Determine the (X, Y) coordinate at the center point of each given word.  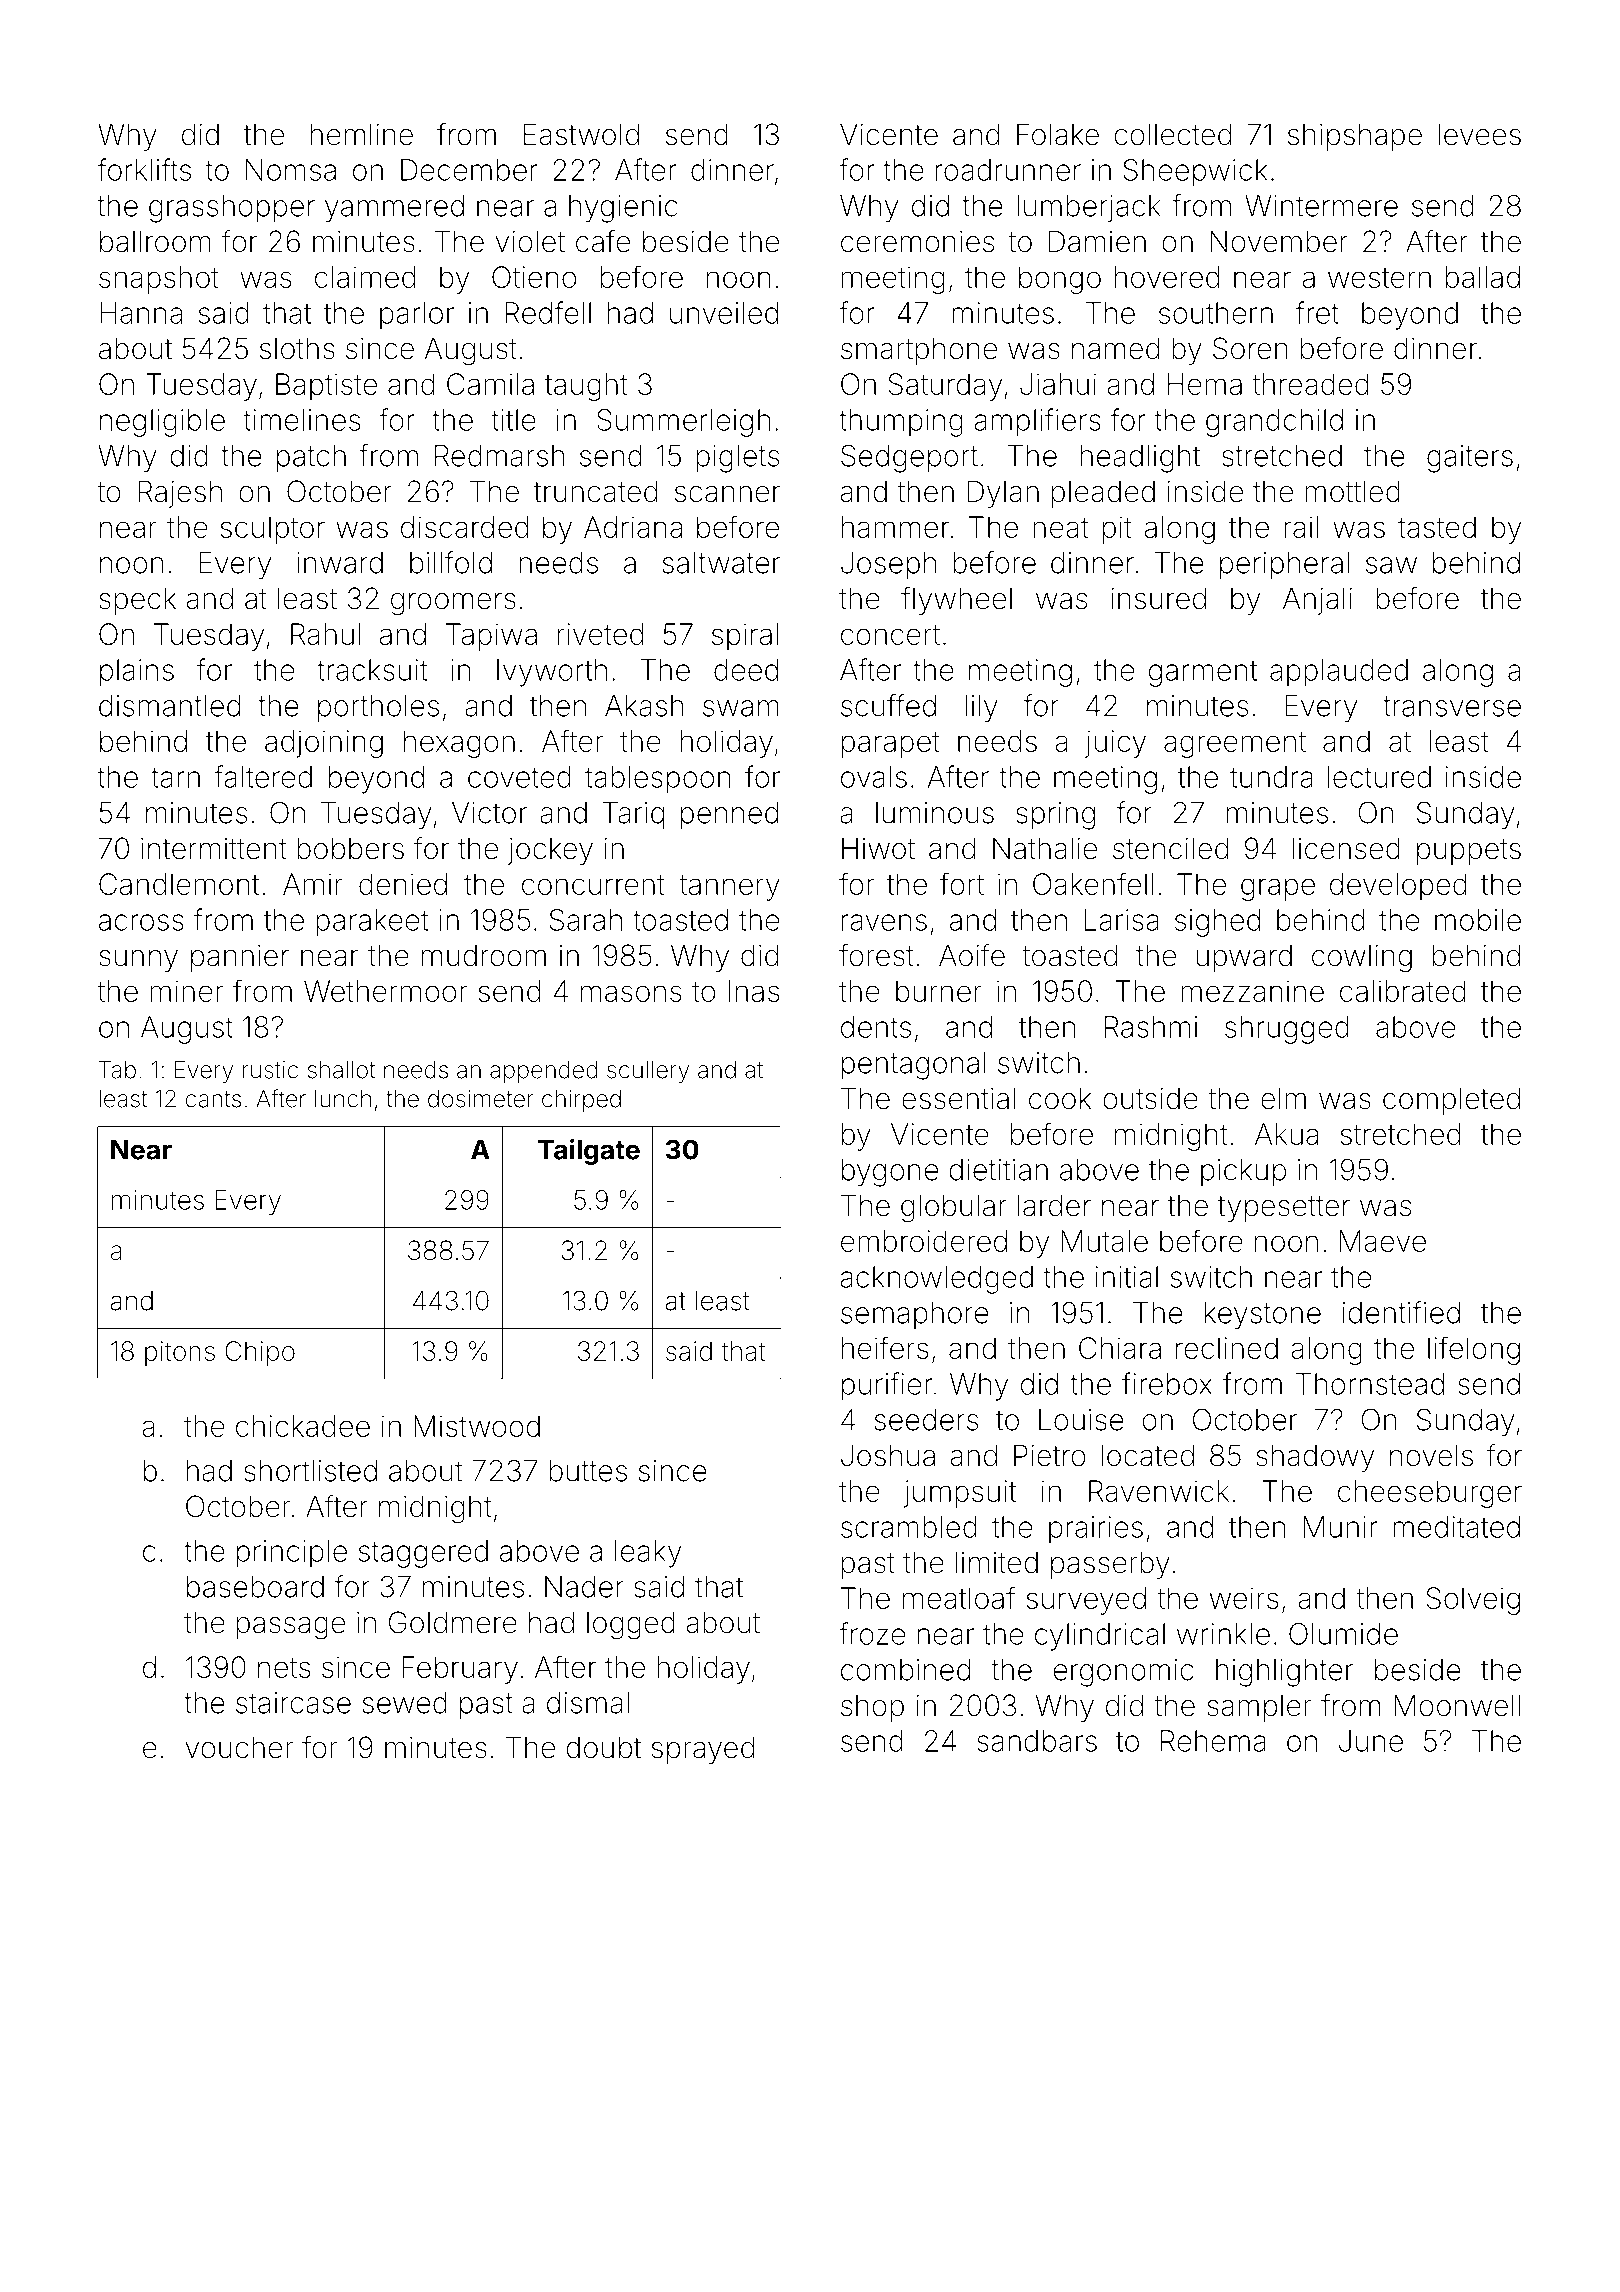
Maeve (1383, 1241)
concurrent (593, 885)
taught (586, 387)
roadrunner (1008, 170)
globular (954, 1208)
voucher (239, 1747)
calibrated (1403, 991)
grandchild (1274, 423)
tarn (175, 777)
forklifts (144, 169)
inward (340, 563)
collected (1173, 134)
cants (213, 1099)
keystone (1263, 1316)
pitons (180, 1353)
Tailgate (589, 1152)
